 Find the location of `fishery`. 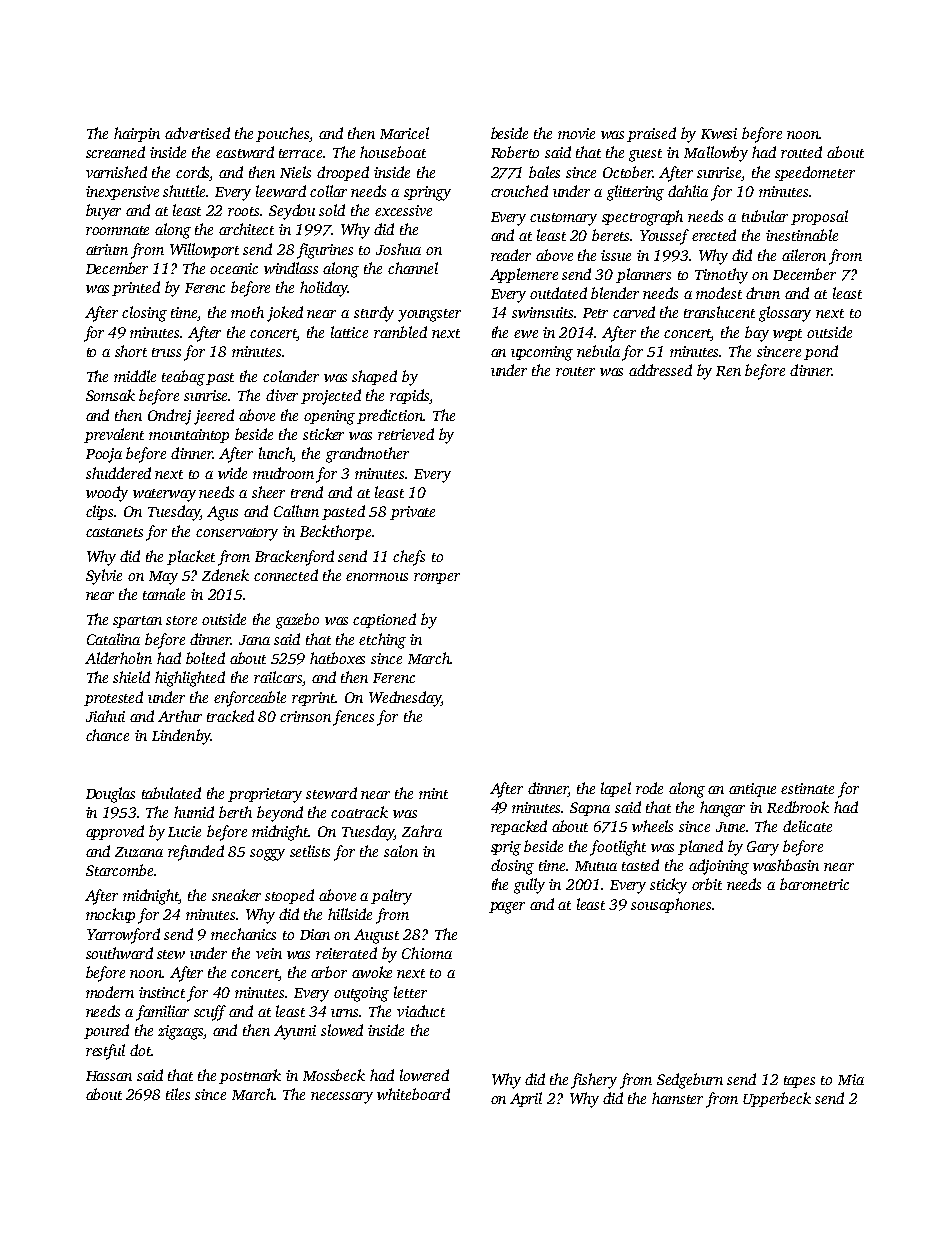

fishery is located at coordinates (594, 1081).
